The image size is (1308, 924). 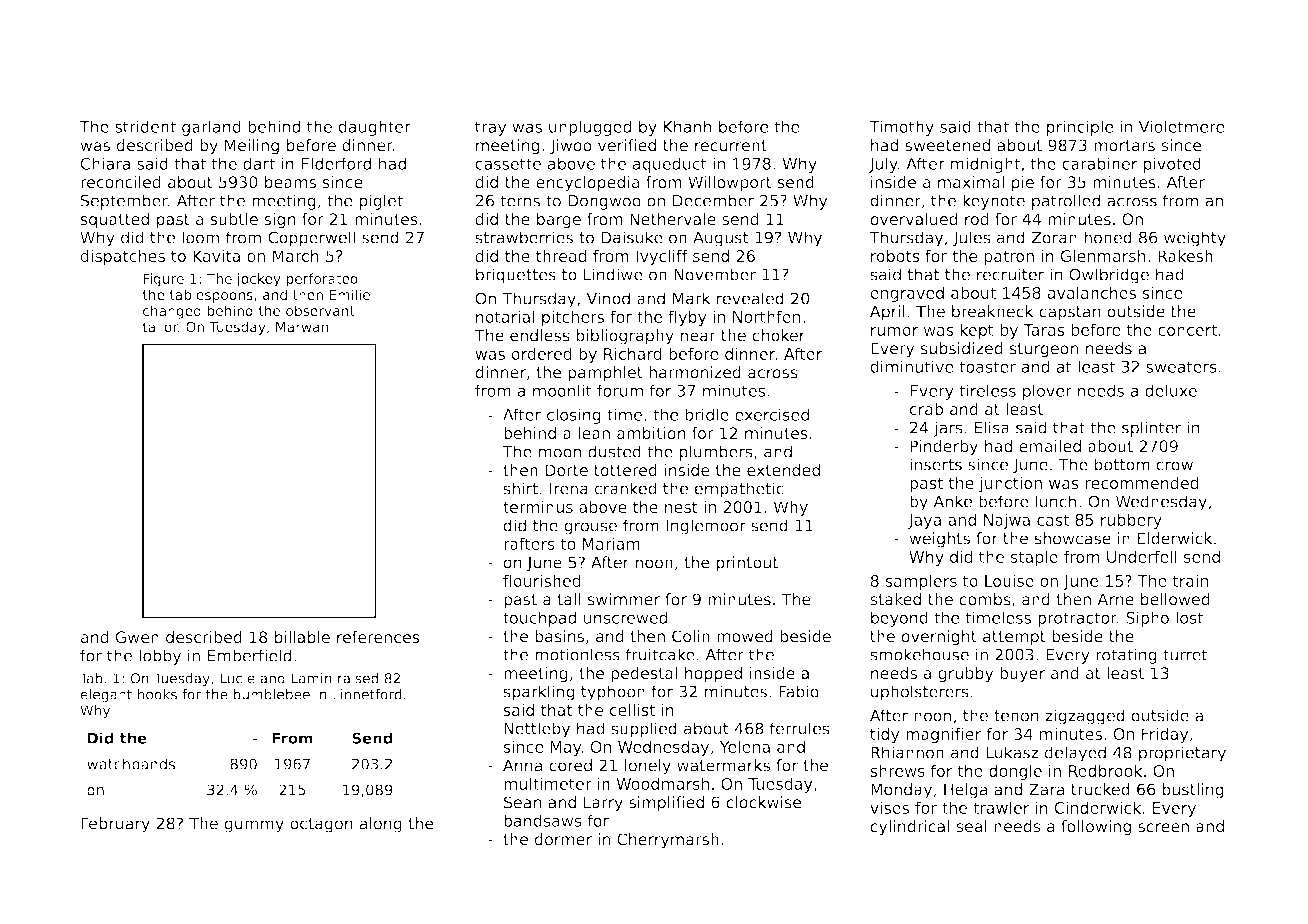 What do you see at coordinates (1185, 655) in the document?
I see `turret` at bounding box center [1185, 655].
